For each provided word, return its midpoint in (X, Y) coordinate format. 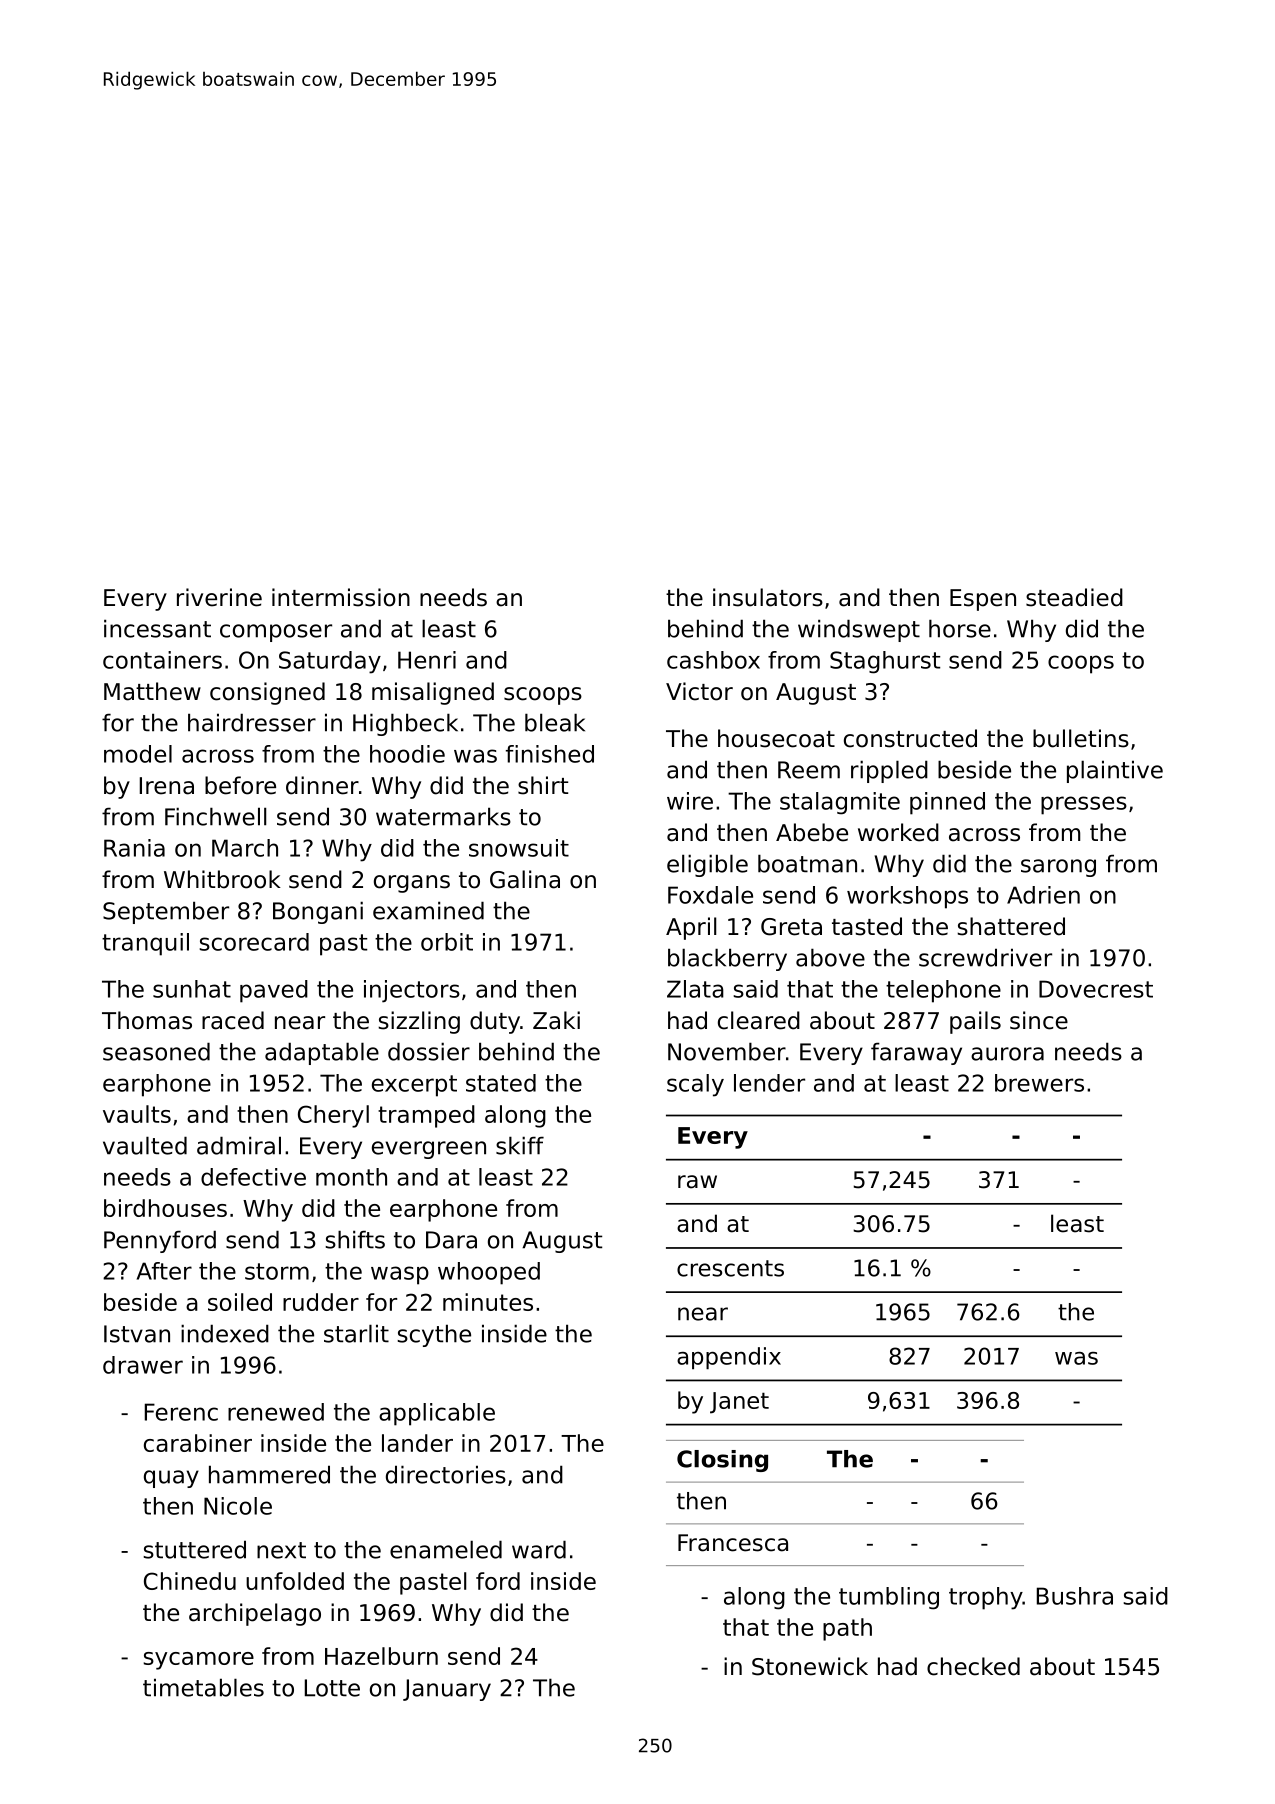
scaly (695, 1085)
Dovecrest (1096, 989)
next (281, 1550)
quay (171, 1479)
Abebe (812, 832)
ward (539, 1549)
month (351, 1177)
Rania (134, 848)
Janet (739, 1403)
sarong (1058, 868)
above (830, 957)
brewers (1039, 1083)
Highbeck (405, 724)
